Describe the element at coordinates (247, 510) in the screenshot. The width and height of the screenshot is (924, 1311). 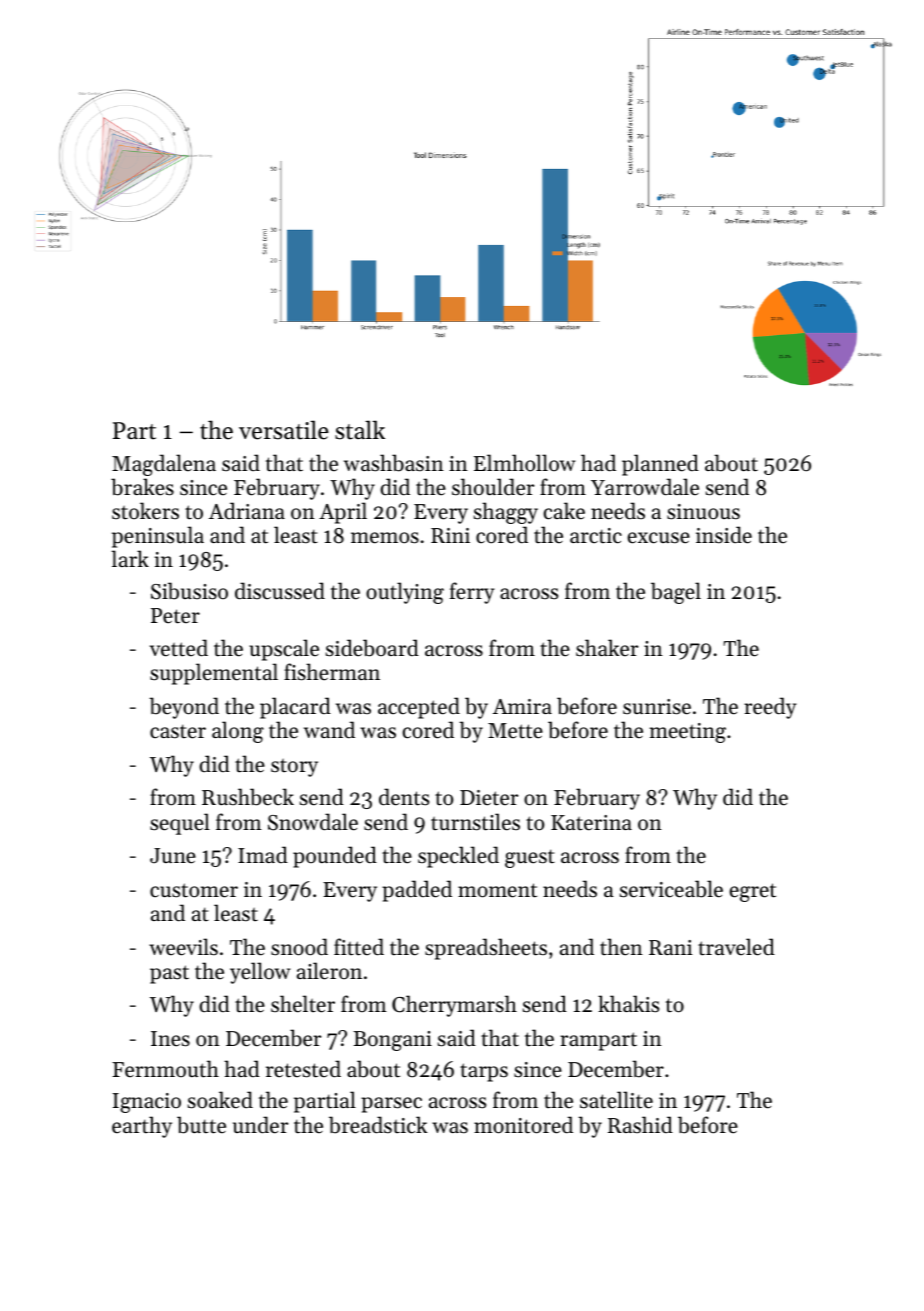
I see `Adriana` at that location.
